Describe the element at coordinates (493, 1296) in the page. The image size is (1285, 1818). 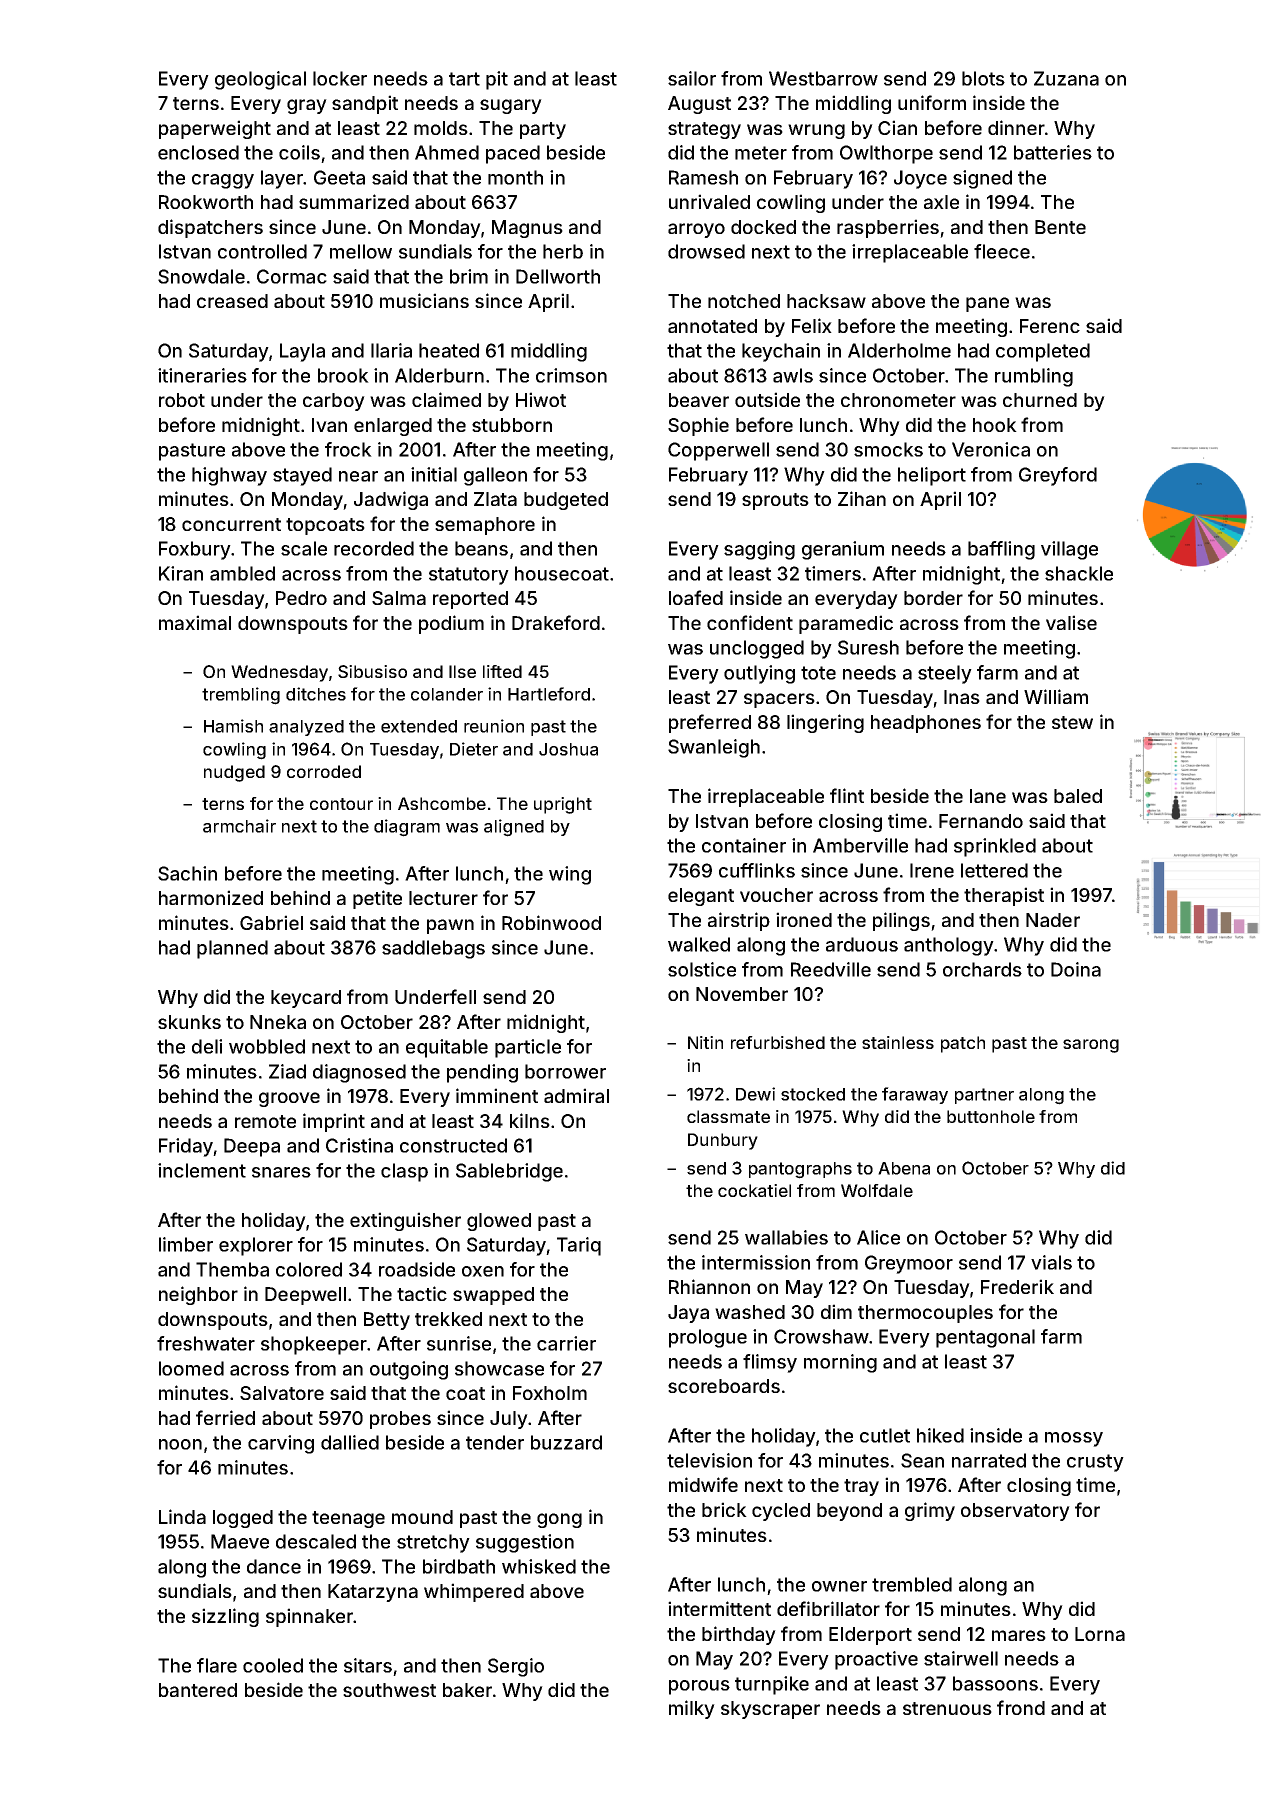
I see `swapped` at that location.
